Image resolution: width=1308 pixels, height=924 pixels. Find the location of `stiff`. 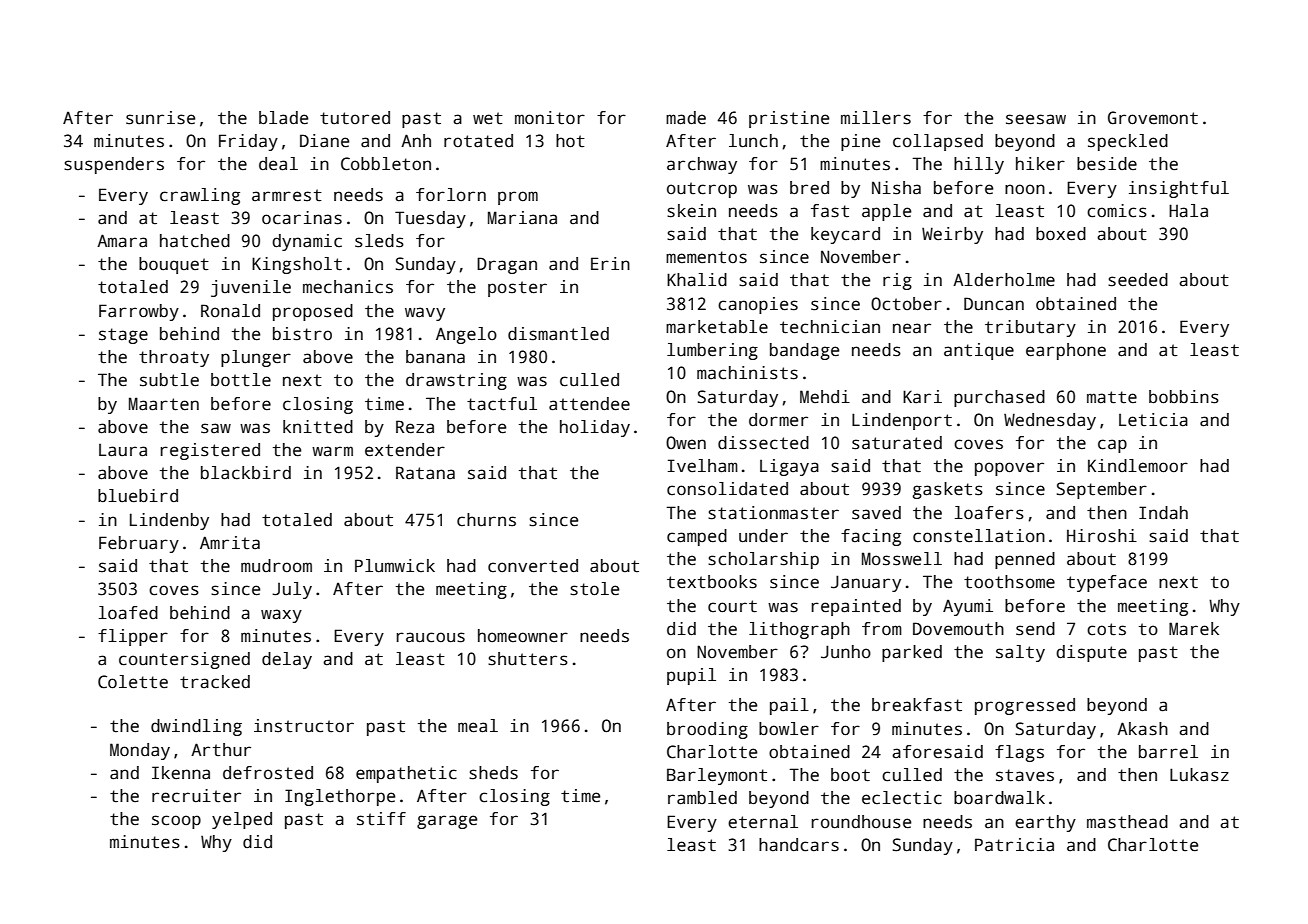

stiff is located at coordinates (381, 819).
